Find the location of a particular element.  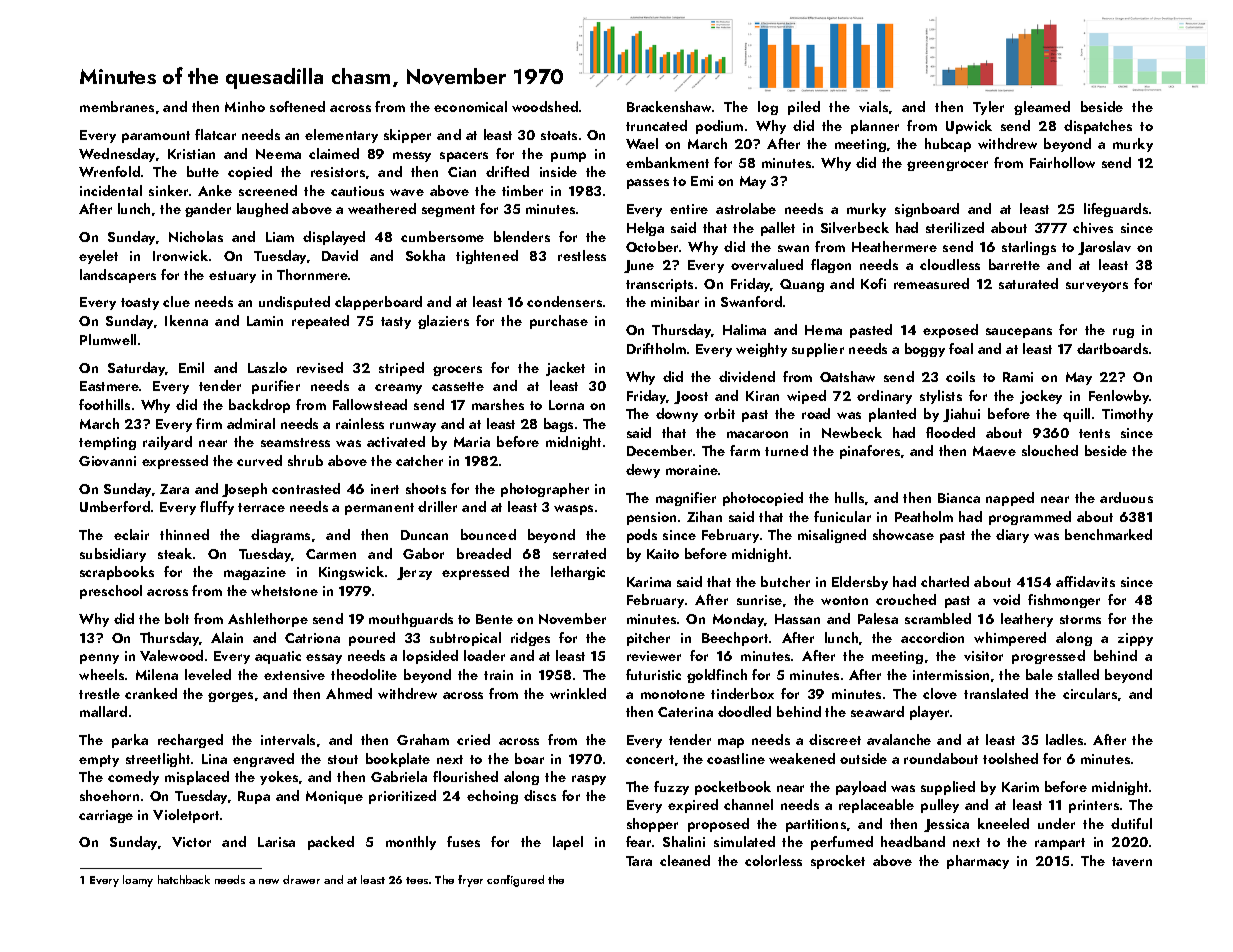

Jiahui is located at coordinates (961, 415).
